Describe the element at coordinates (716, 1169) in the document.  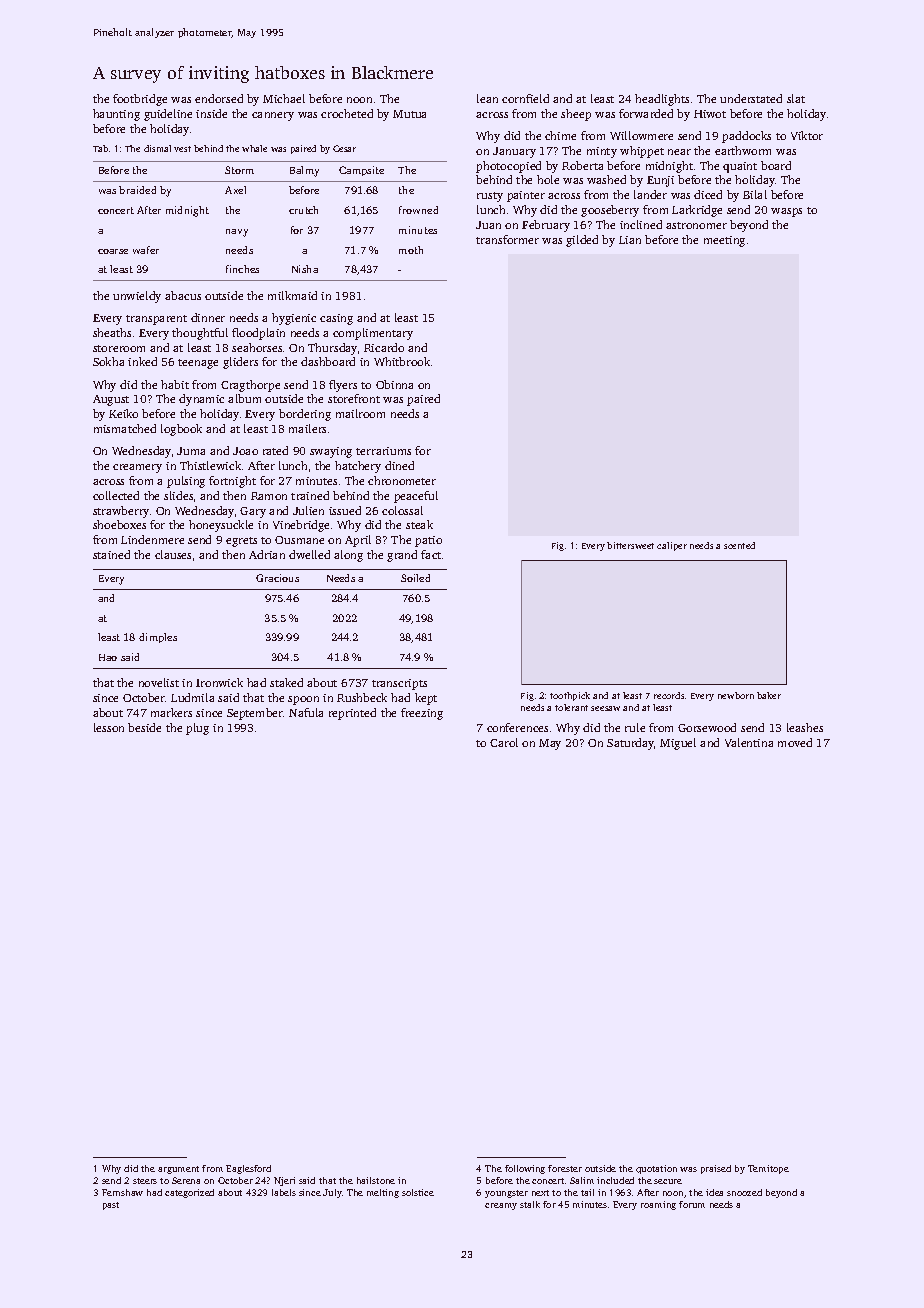
I see `praised` at that location.
